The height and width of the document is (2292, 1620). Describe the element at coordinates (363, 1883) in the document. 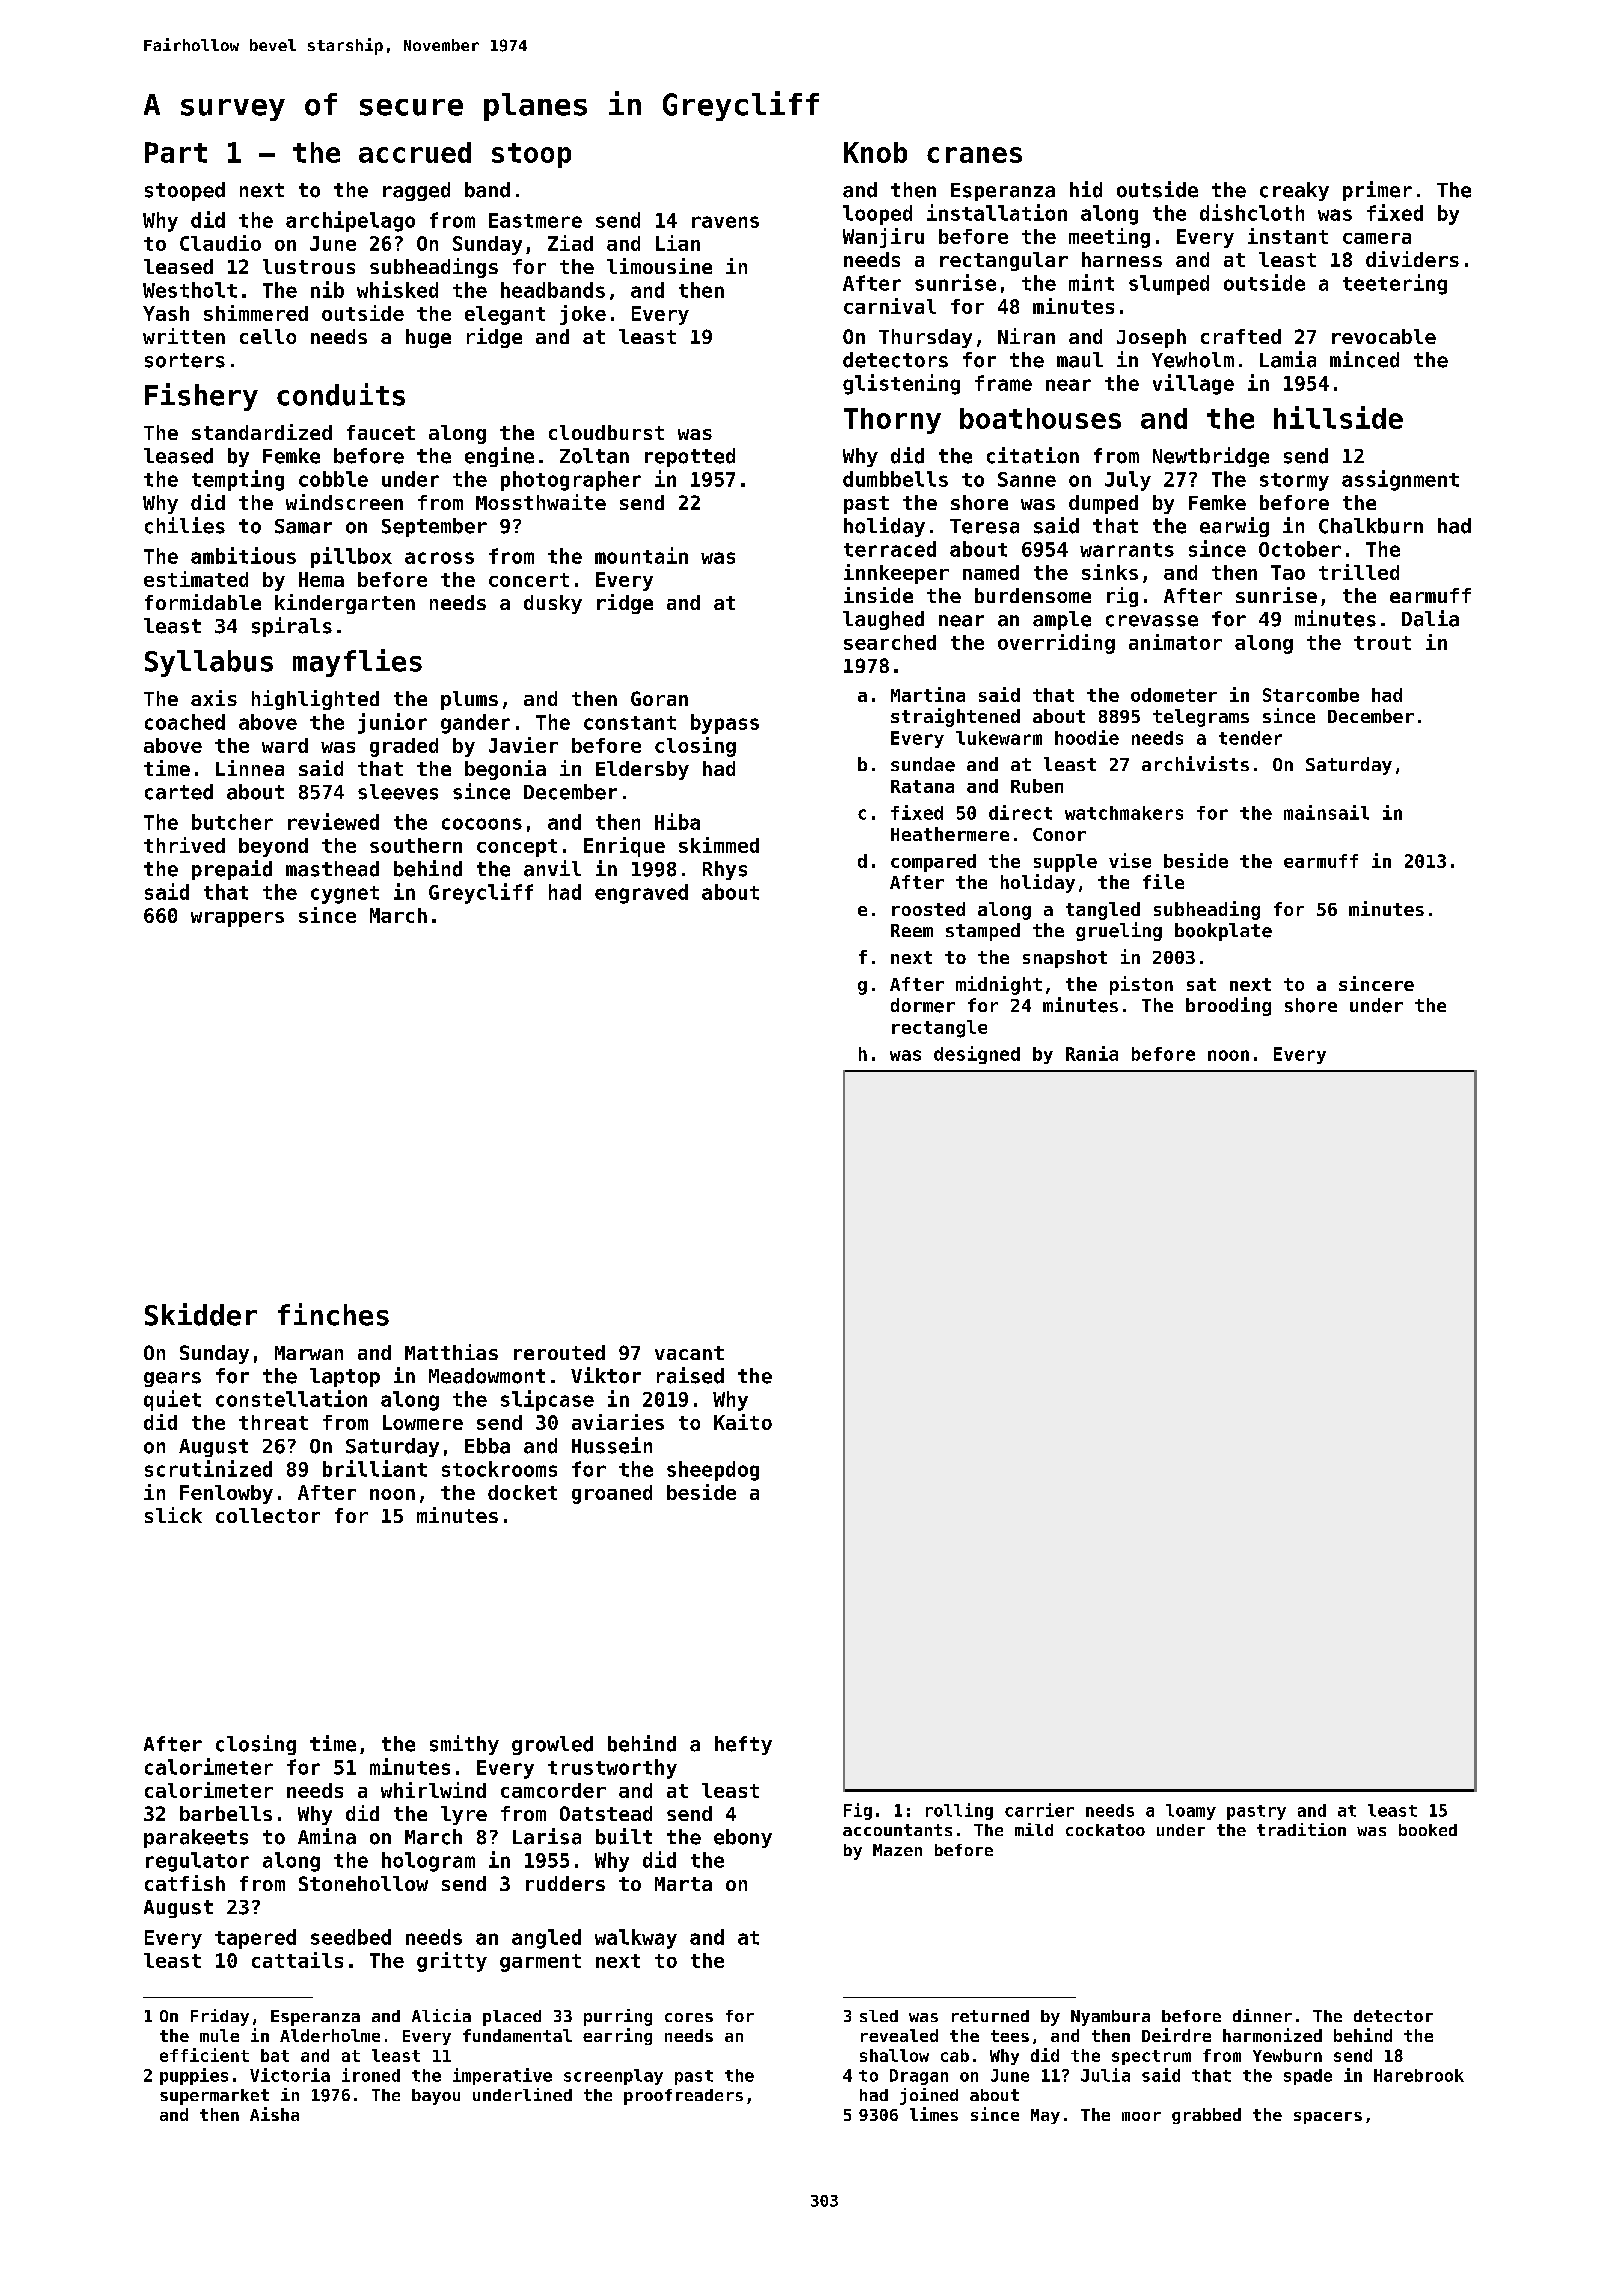

I see `Stonehollow` at that location.
